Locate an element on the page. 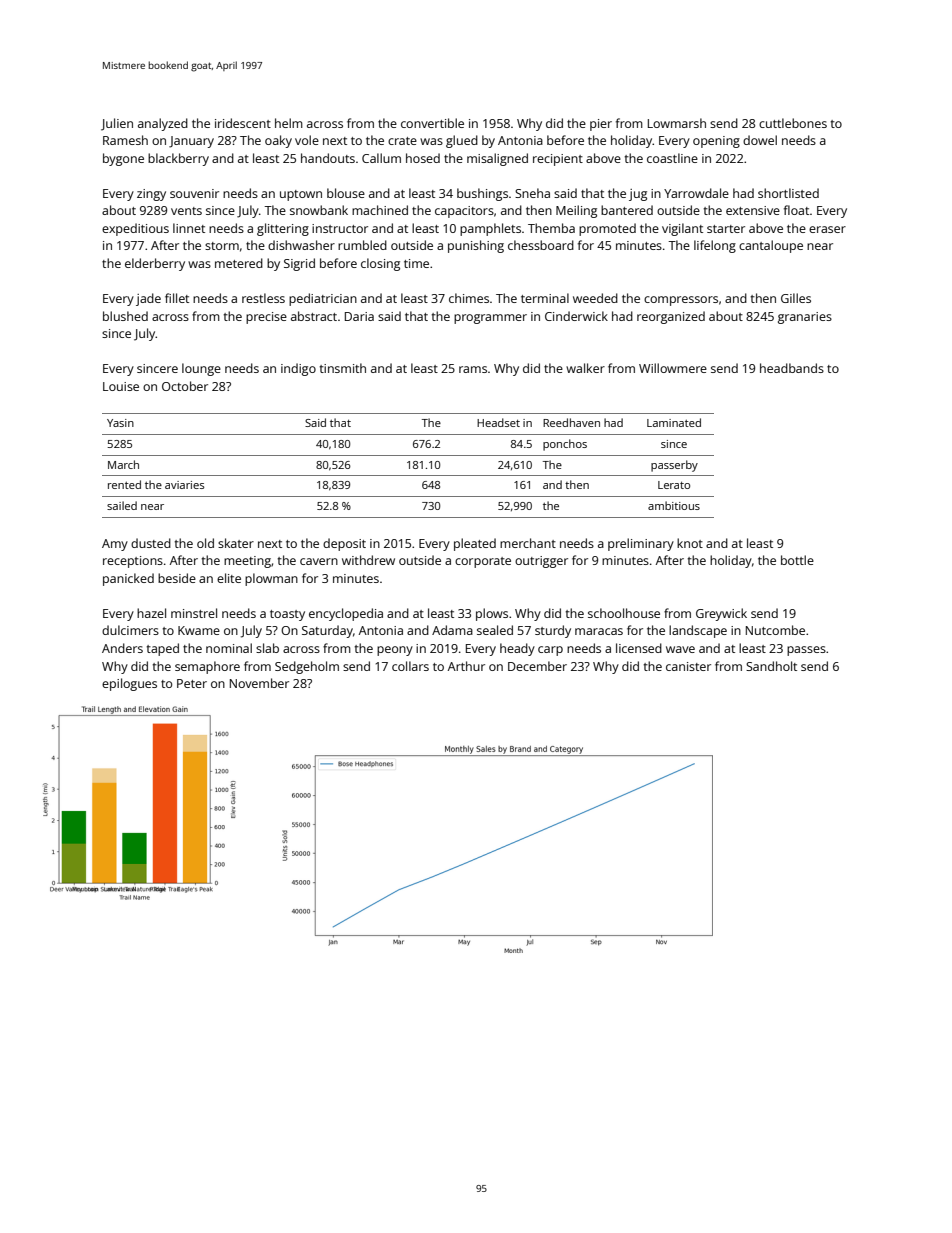 This page has width=952, height=1233. skater is located at coordinates (236, 543).
